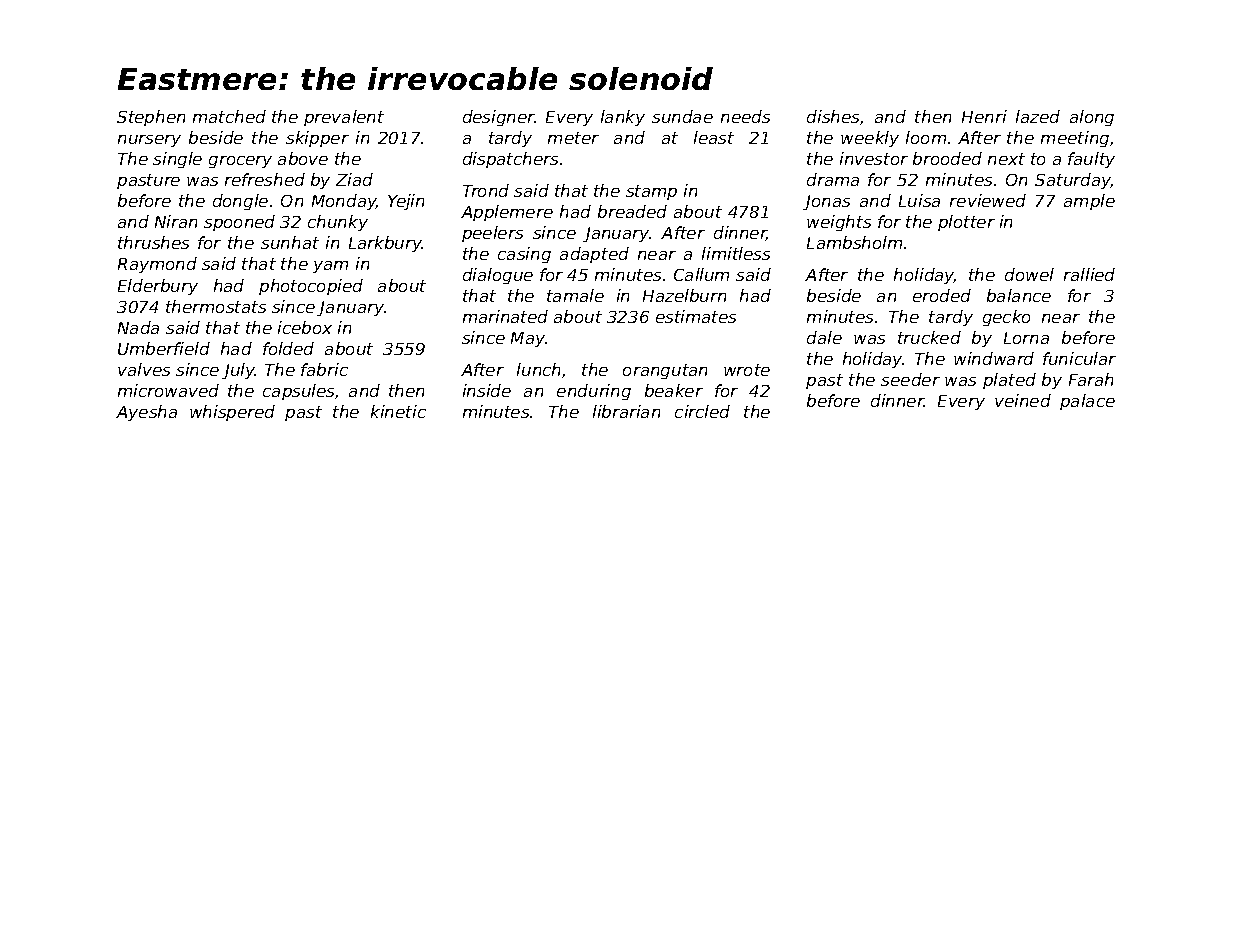  Describe the element at coordinates (910, 379) in the screenshot. I see `seeder` at that location.
